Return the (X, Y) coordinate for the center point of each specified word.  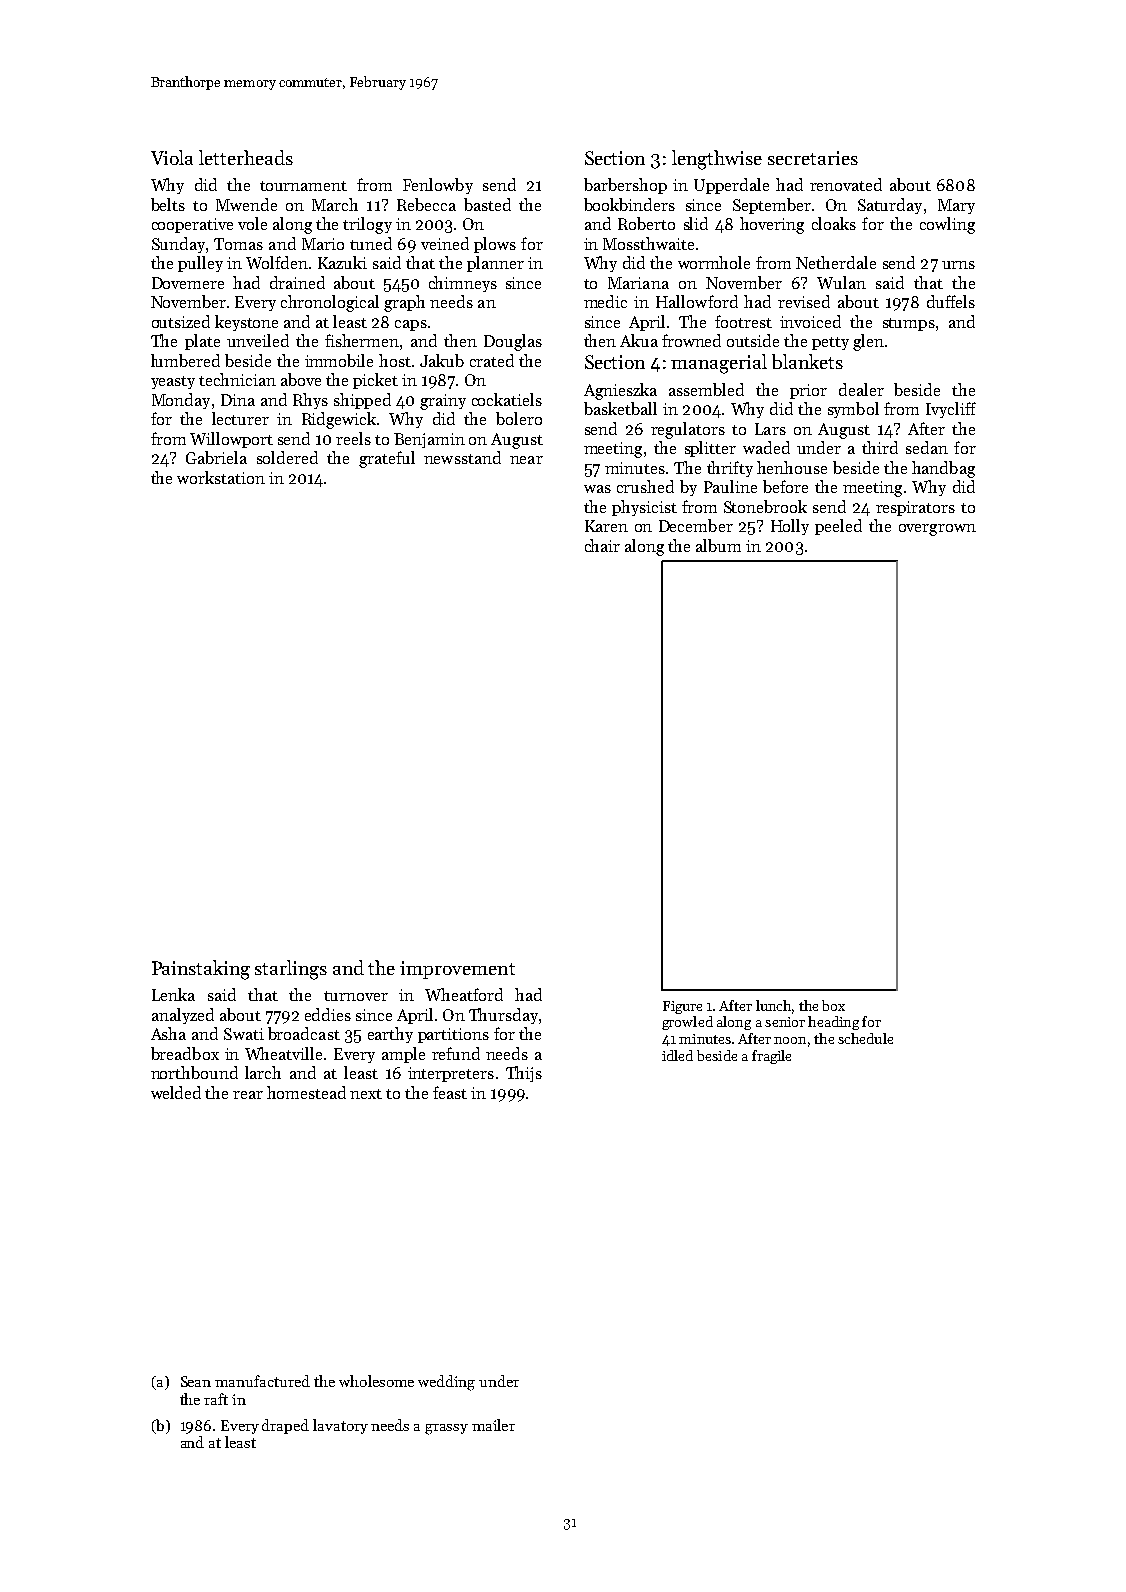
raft (216, 1399)
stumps (909, 324)
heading (833, 1023)
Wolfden (277, 262)
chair (602, 545)
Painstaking (201, 970)
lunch (773, 1005)
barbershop (625, 186)
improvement (457, 970)
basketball (620, 408)
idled (677, 1055)
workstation (221, 477)
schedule (865, 1038)
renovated (846, 184)
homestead (306, 1092)
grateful (387, 459)
